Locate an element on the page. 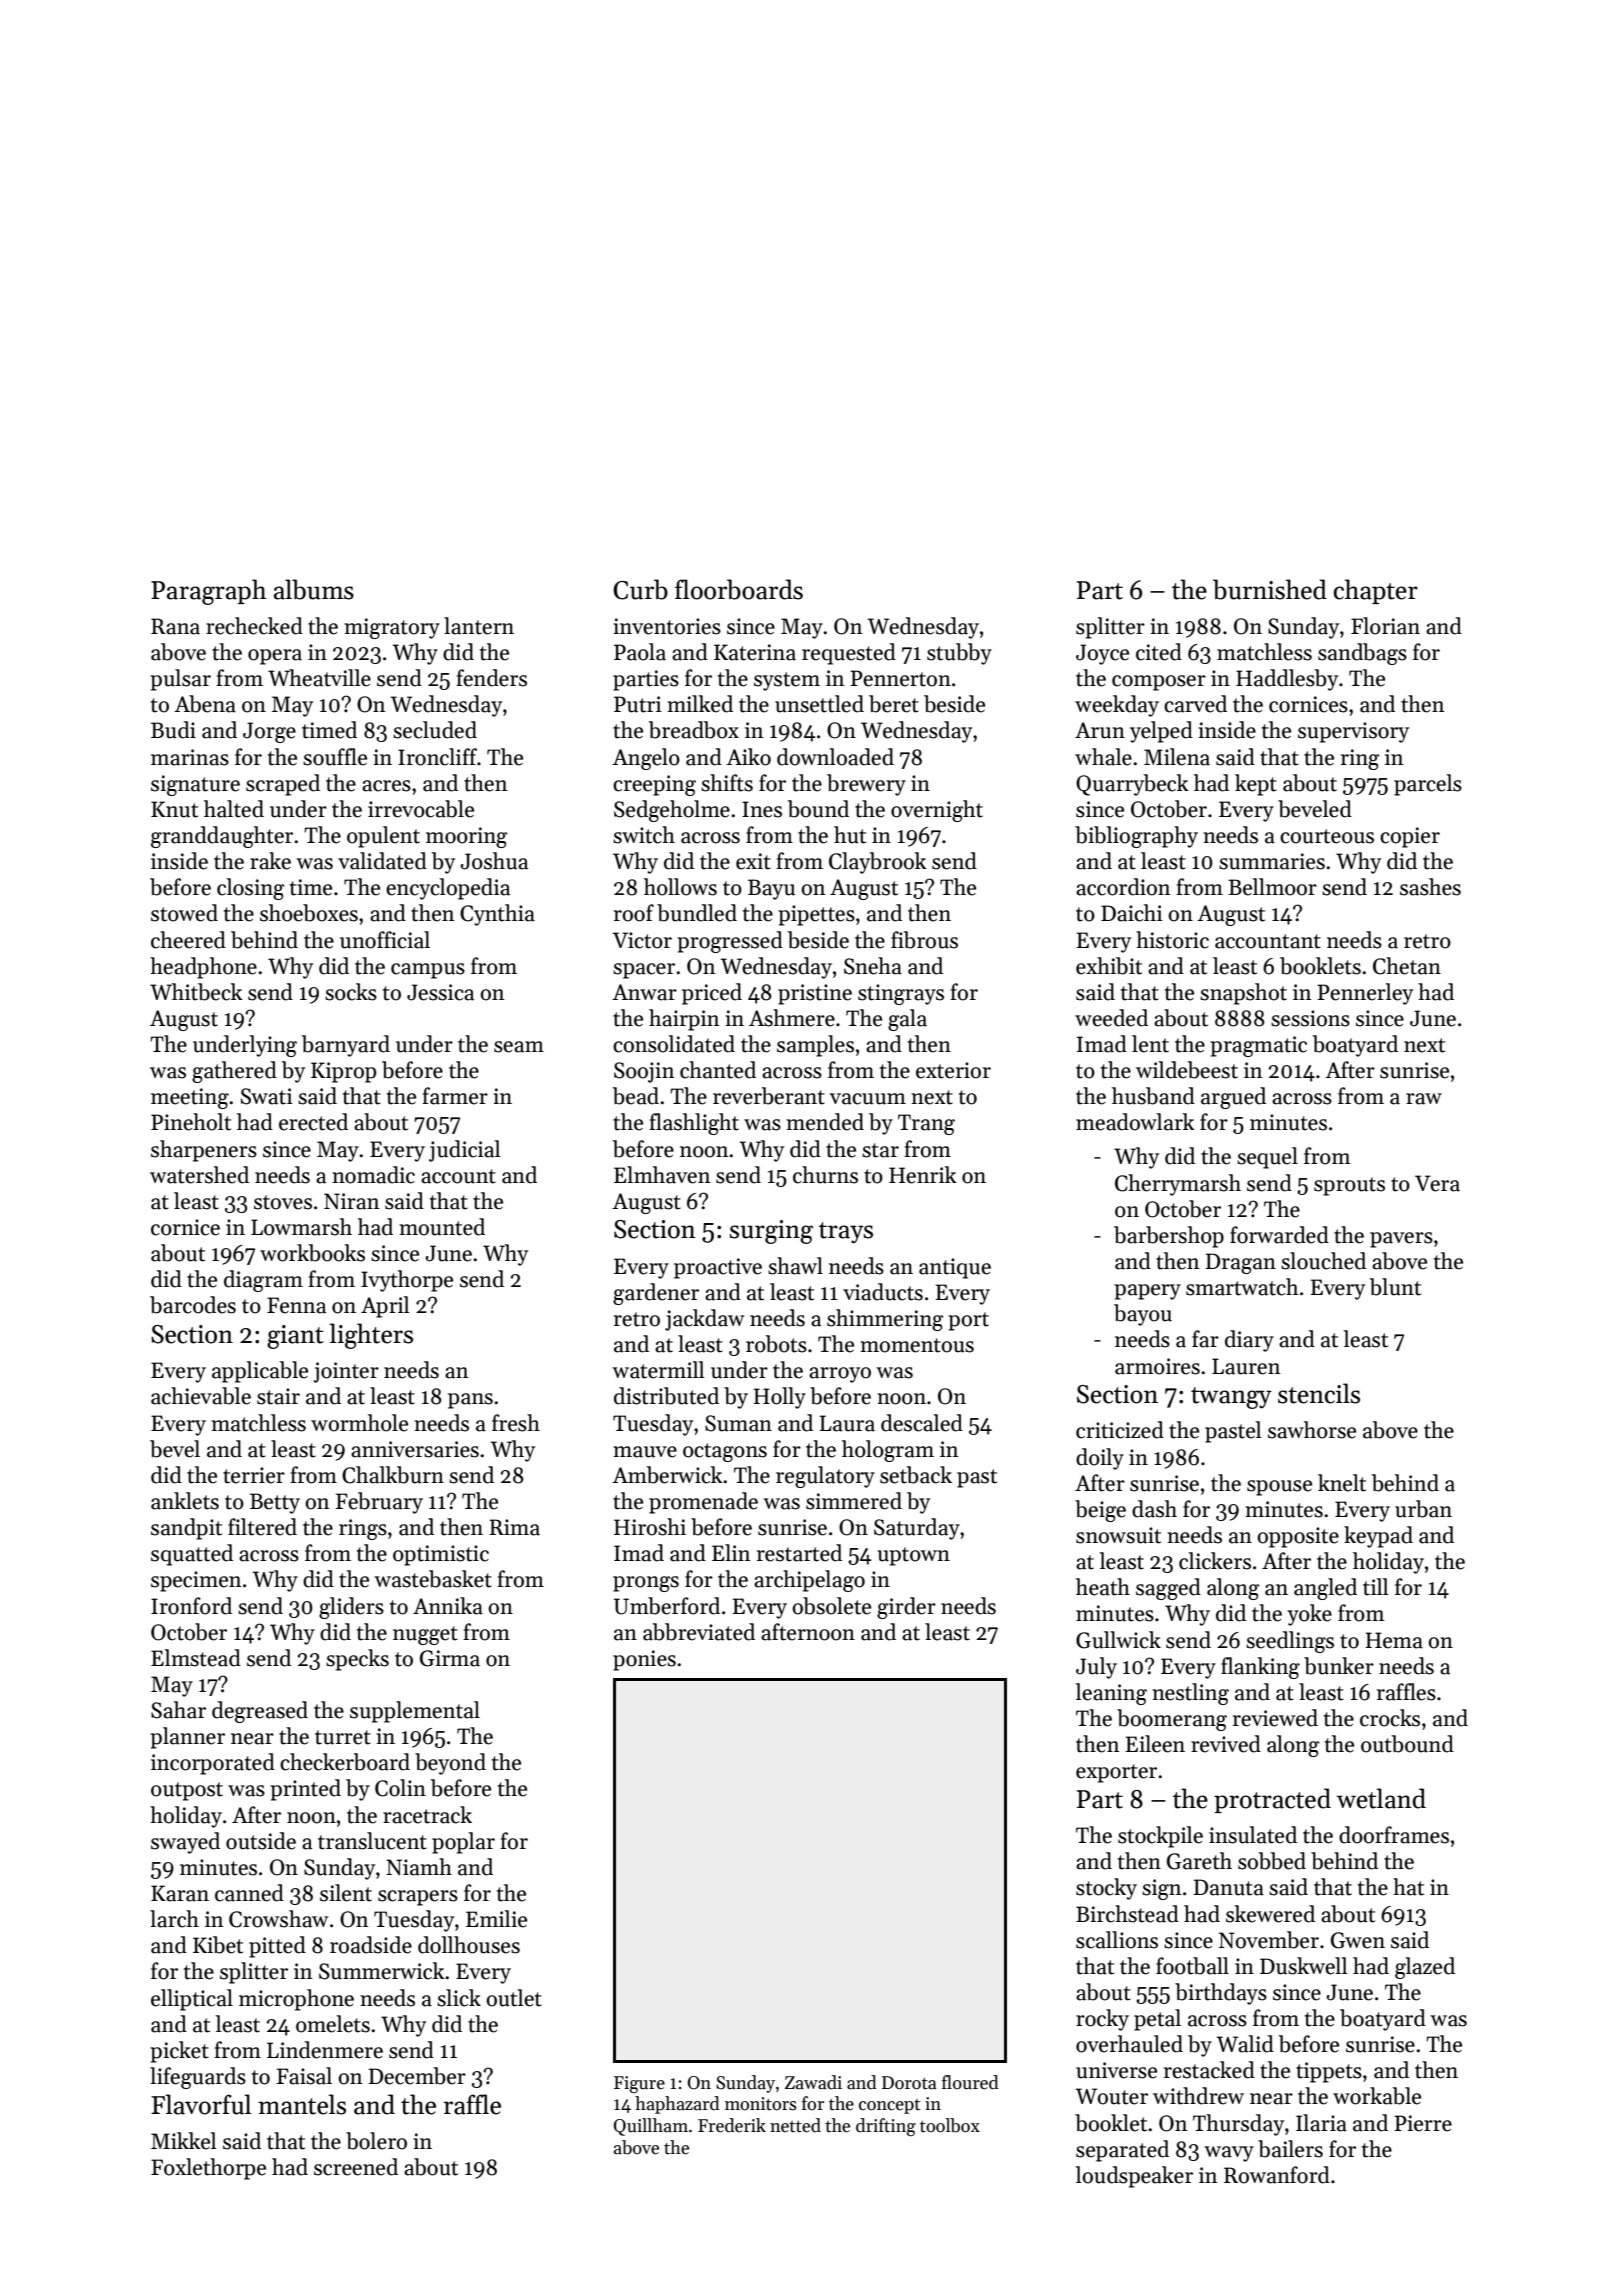 This image has width=1620, height=2292. barnyard is located at coordinates (346, 1046).
